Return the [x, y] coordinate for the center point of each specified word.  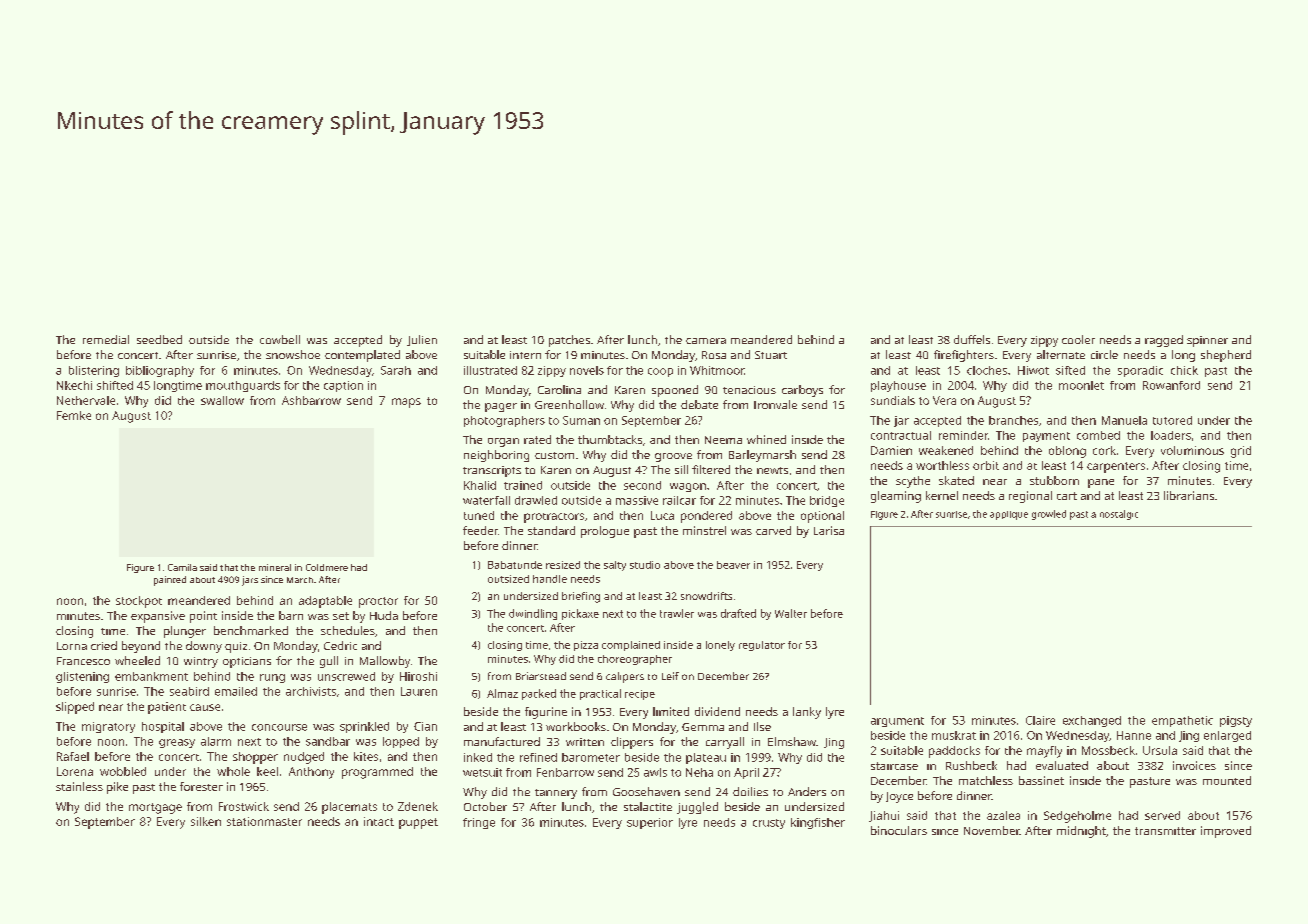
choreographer [635, 660]
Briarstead [541, 676]
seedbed [159, 339]
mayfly [1044, 752]
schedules [348, 630]
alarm [216, 741]
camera [706, 341]
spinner [1207, 341]
